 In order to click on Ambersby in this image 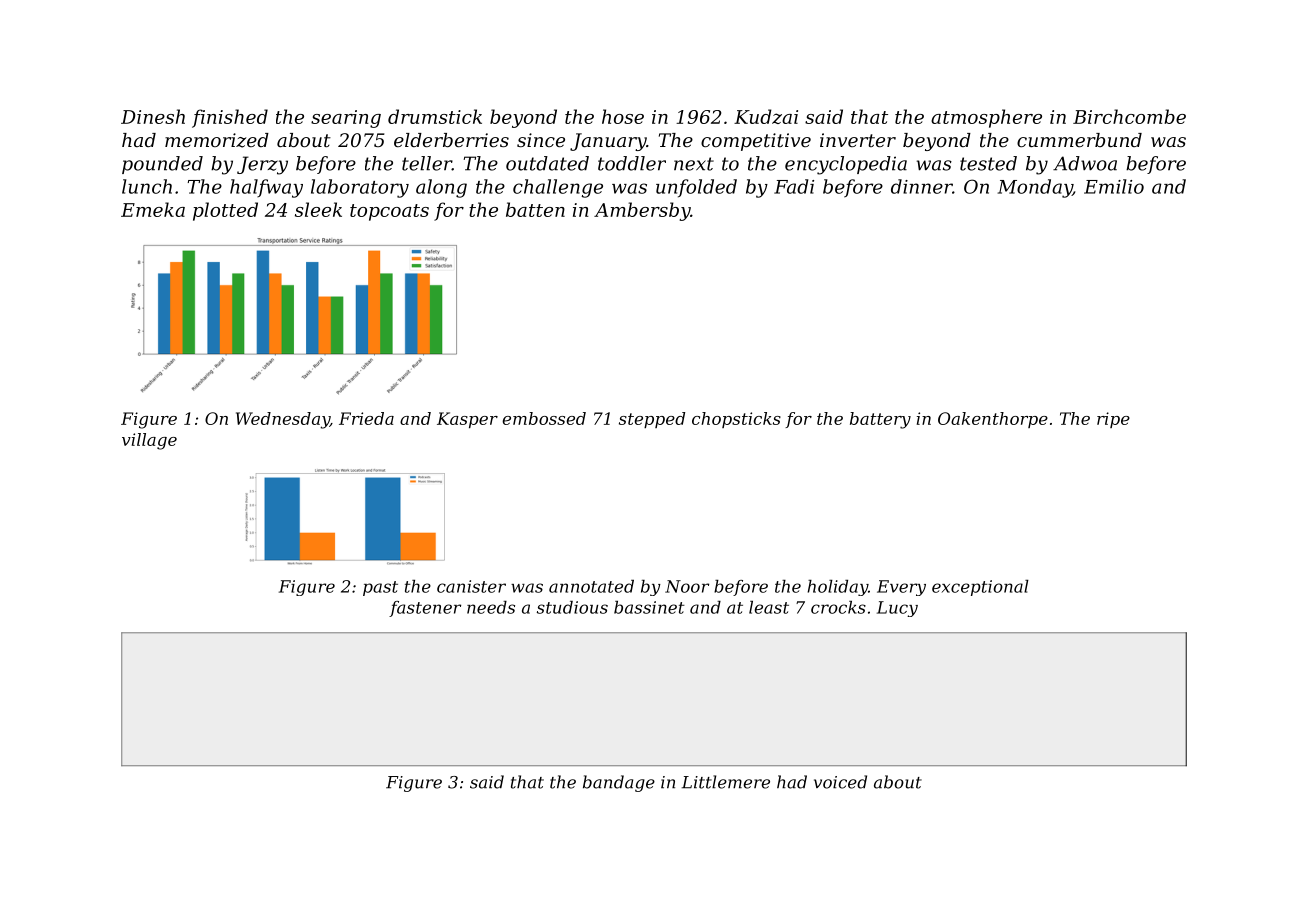, I will do `click(642, 211)`.
